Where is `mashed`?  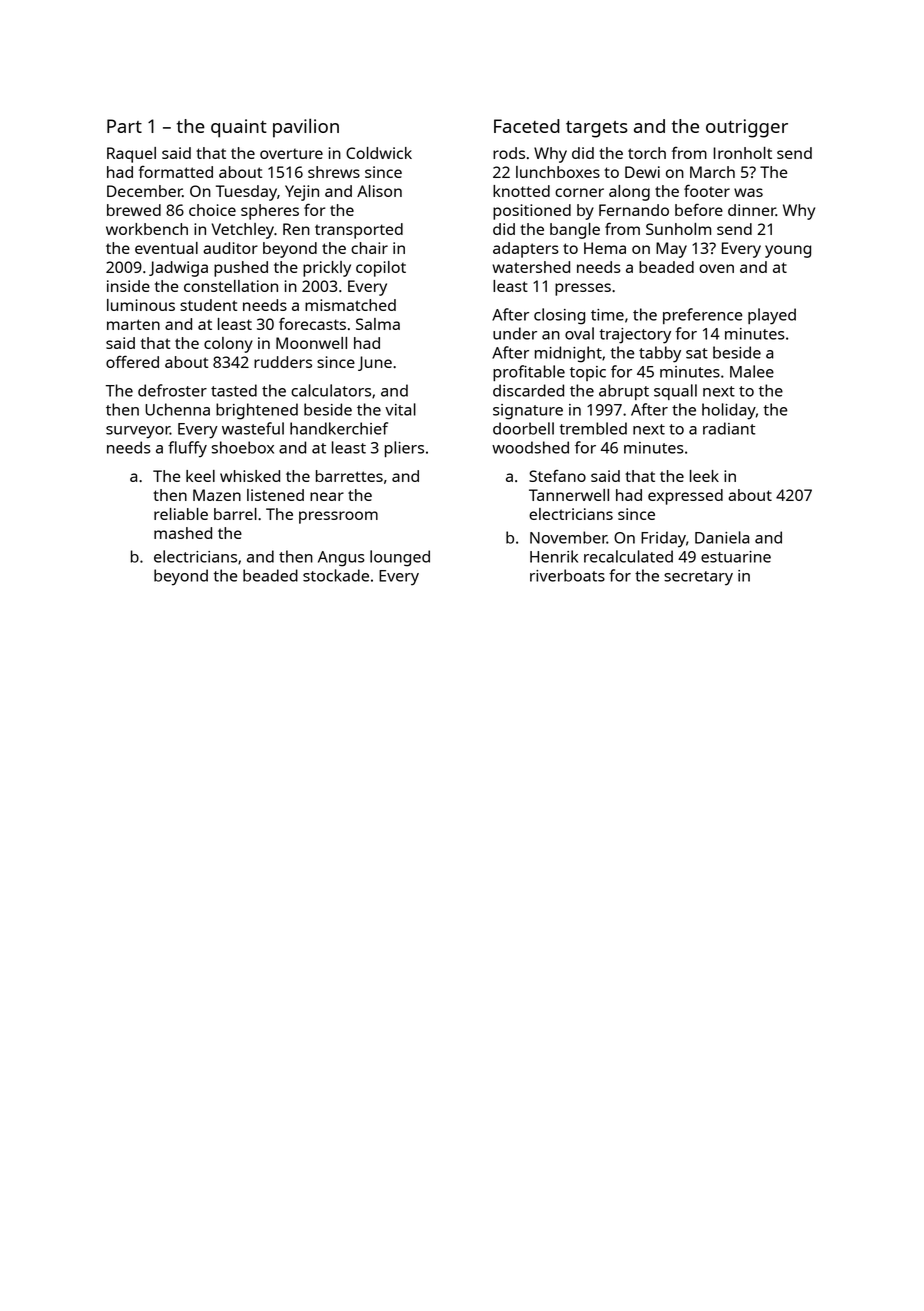 mashed is located at coordinates (183, 533).
